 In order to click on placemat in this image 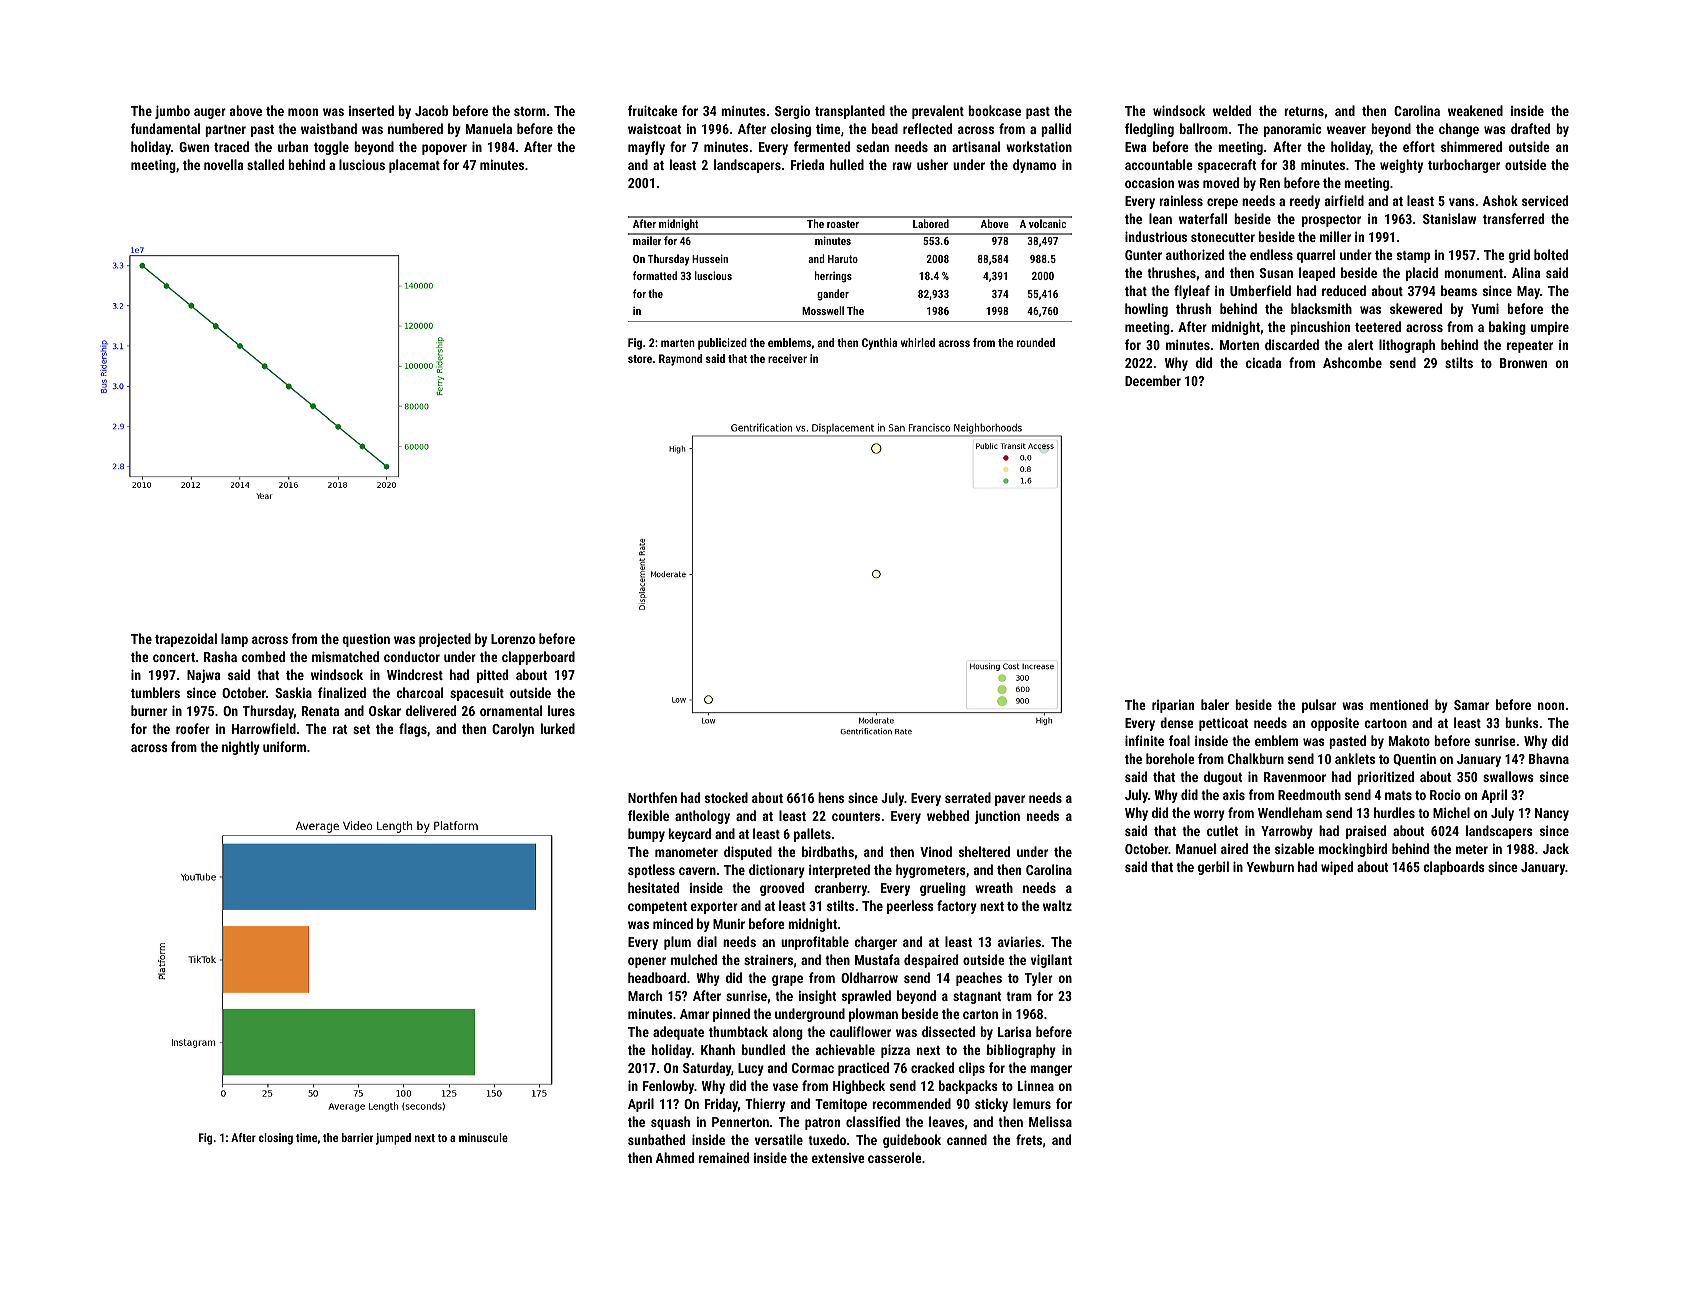, I will do `click(414, 166)`.
